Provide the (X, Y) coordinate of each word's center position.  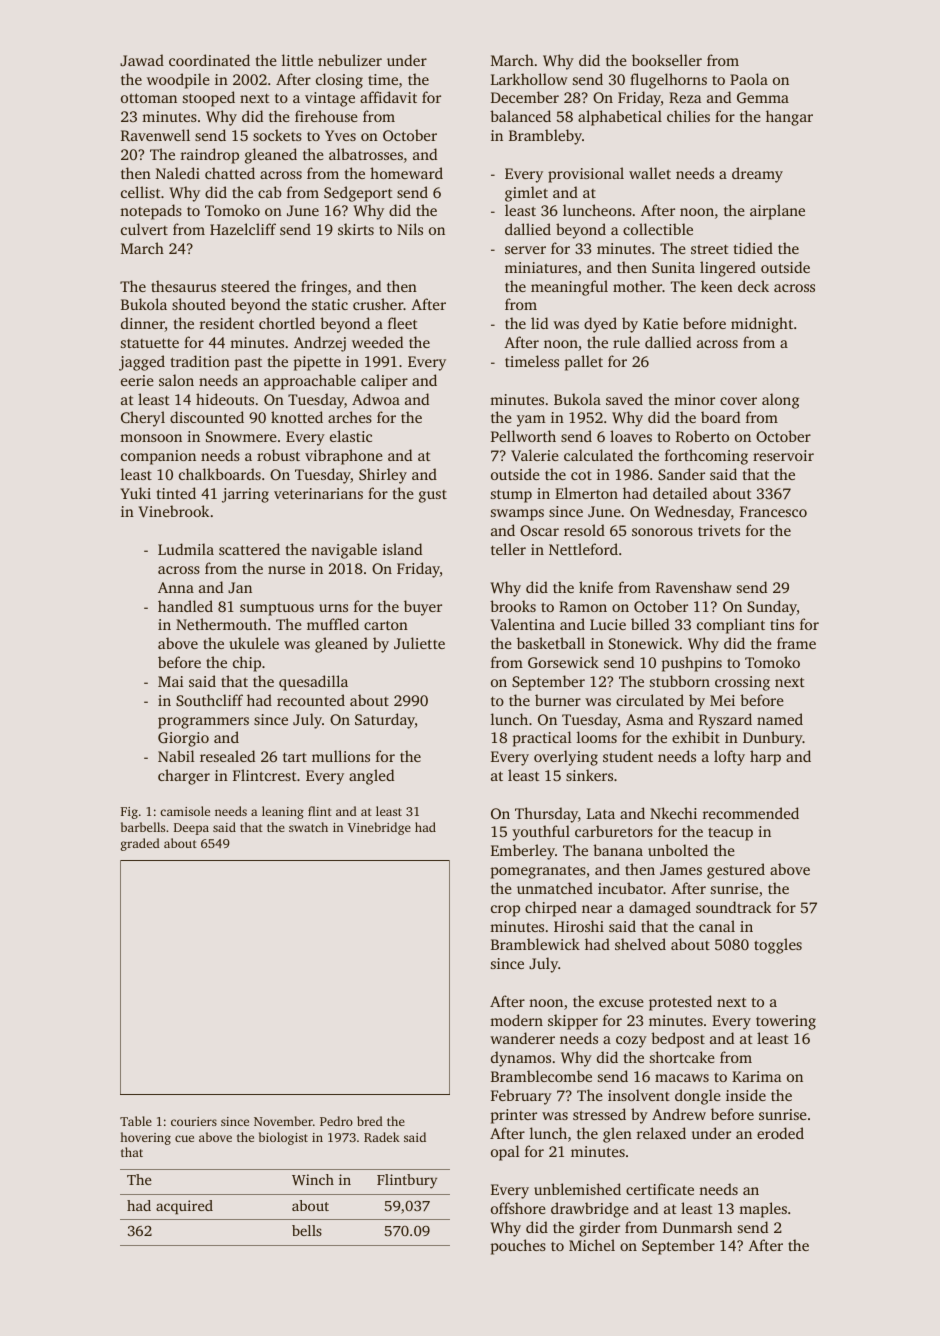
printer (514, 1116)
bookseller (667, 60)
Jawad (142, 60)
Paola (749, 79)
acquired (184, 1207)
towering (786, 1022)
